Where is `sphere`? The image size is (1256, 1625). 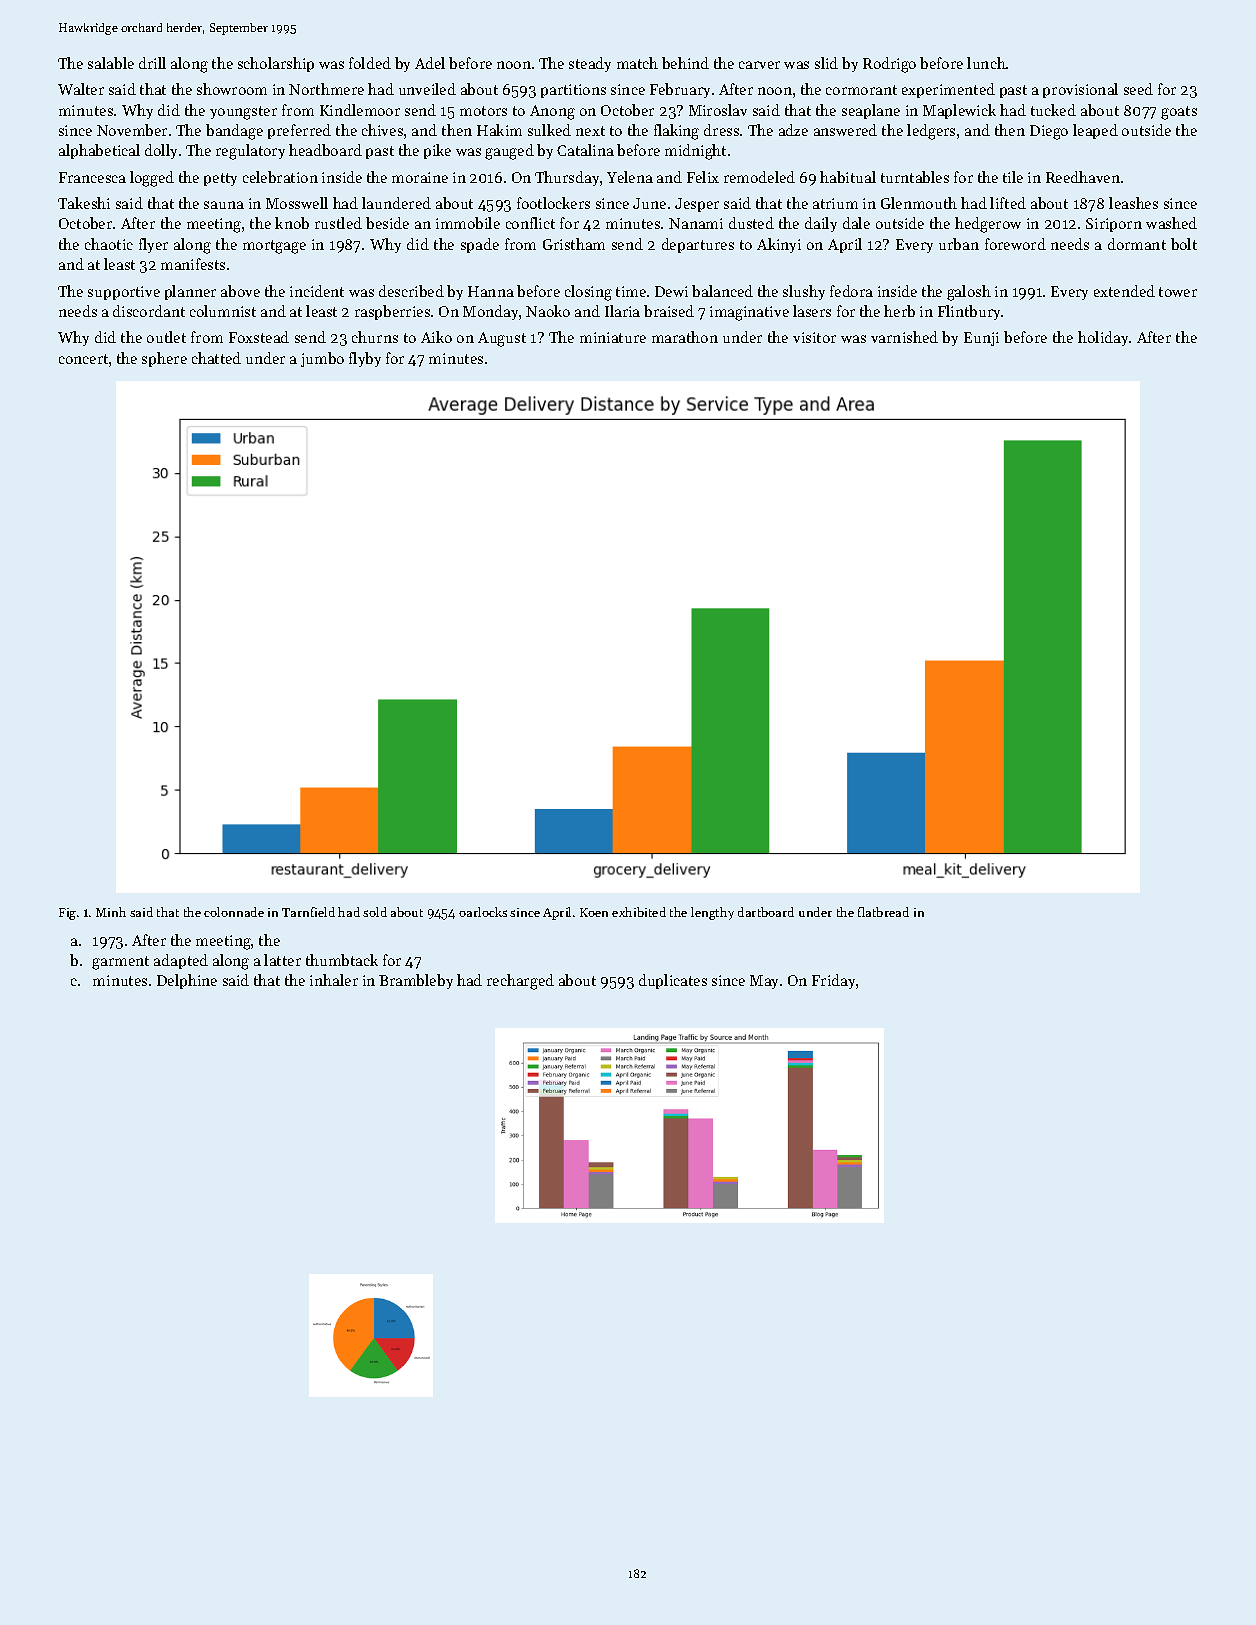
sphere is located at coordinates (164, 359).
